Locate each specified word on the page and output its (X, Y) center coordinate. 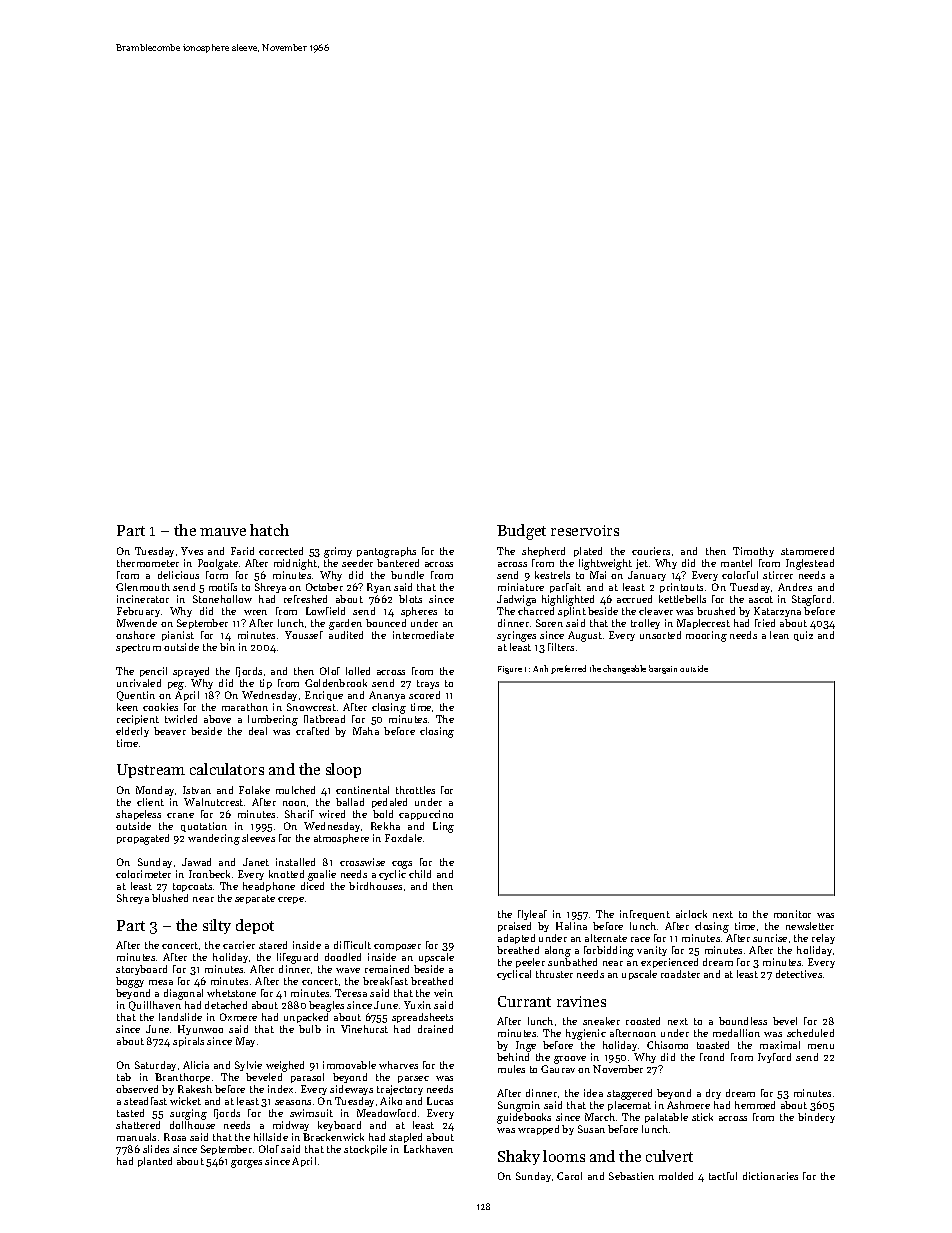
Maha (366, 731)
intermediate (423, 635)
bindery (816, 1118)
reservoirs (585, 530)
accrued (634, 599)
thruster (554, 974)
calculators (227, 769)
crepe (291, 900)
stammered (807, 551)
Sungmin (519, 1106)
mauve (223, 532)
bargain (663, 669)
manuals (136, 1137)
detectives (799, 974)
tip (266, 684)
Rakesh (195, 1089)
